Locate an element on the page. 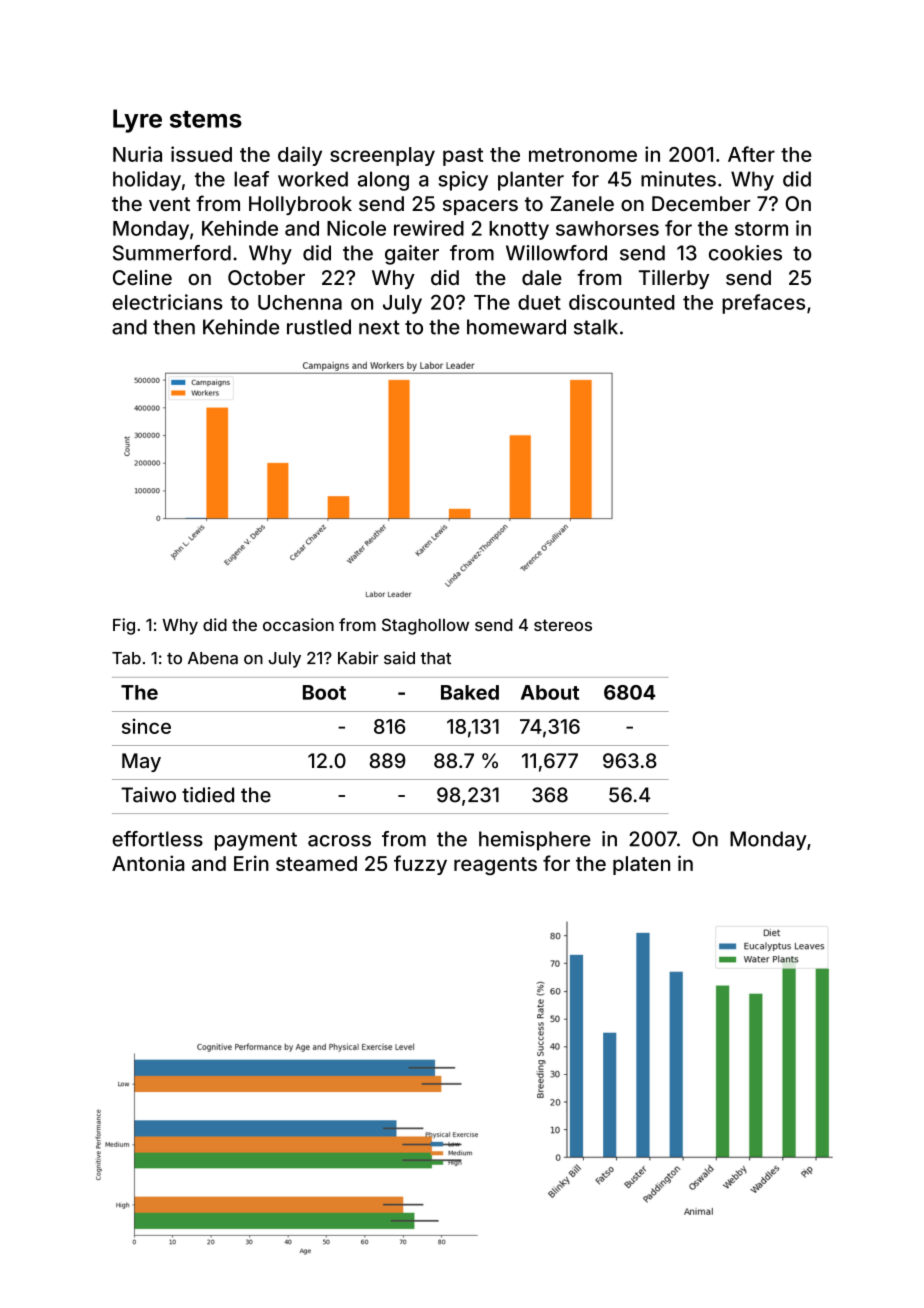 The image size is (924, 1308). stems is located at coordinates (206, 119).
